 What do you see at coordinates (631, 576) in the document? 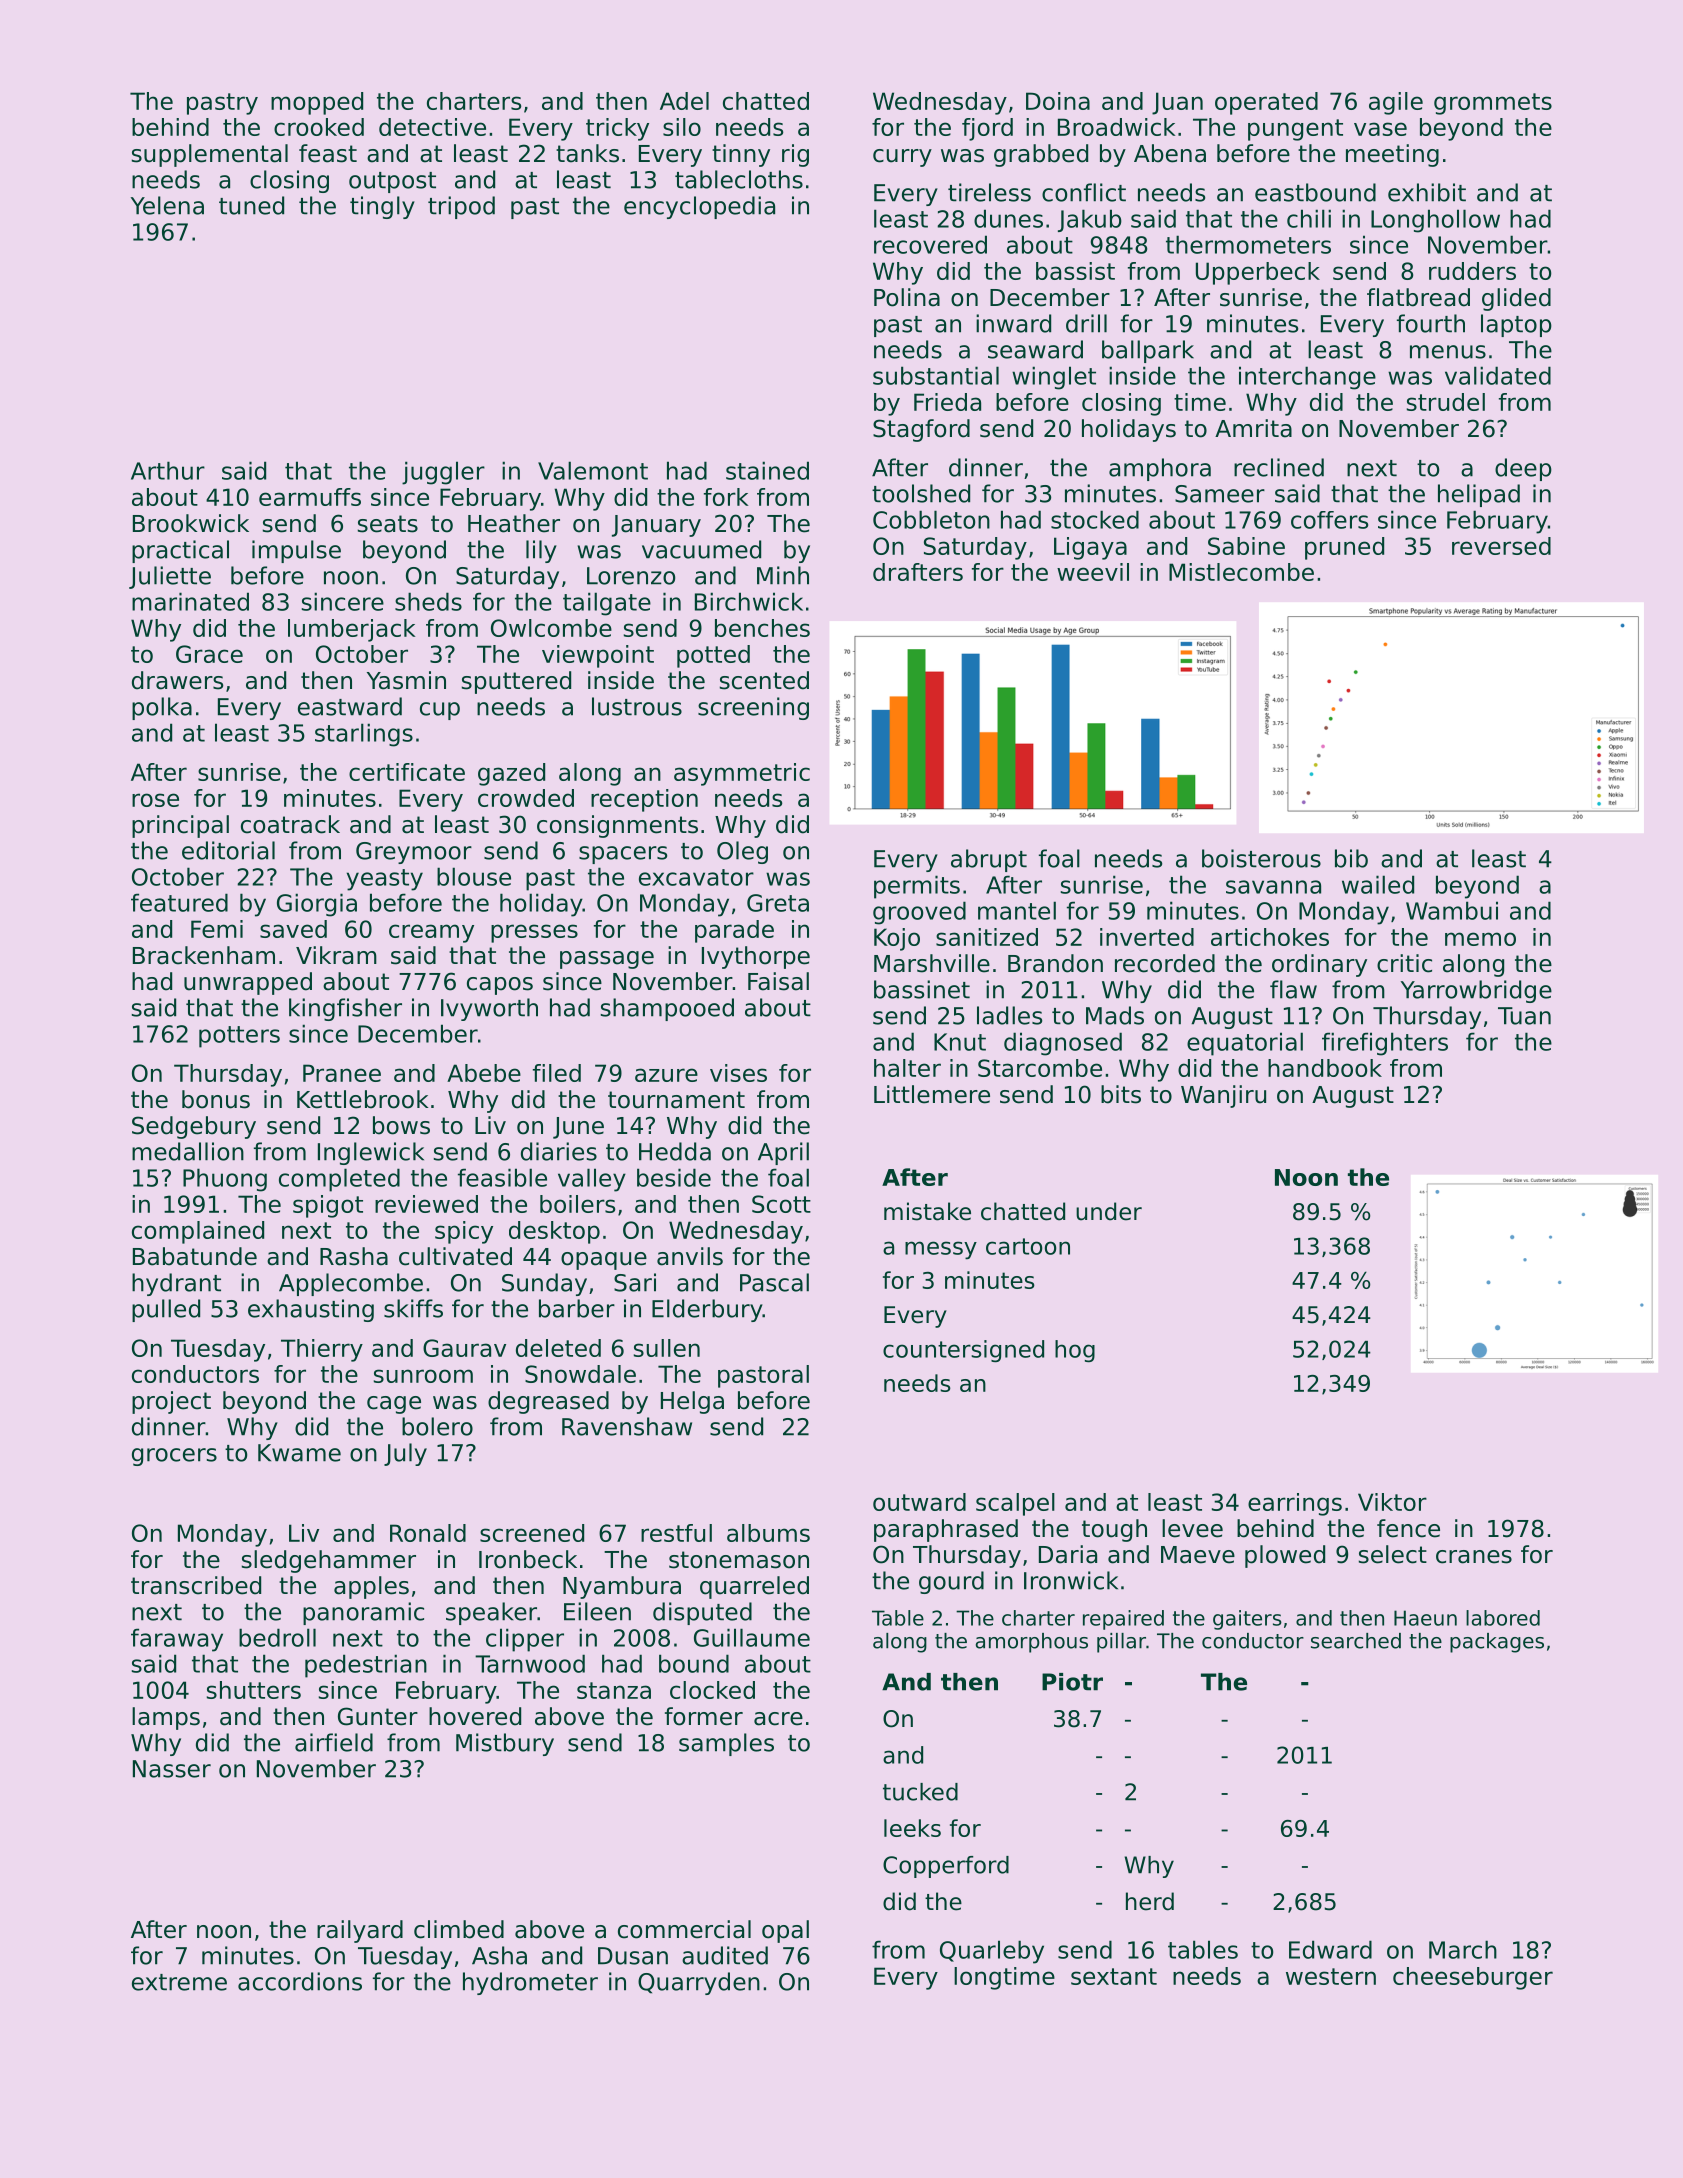
I see `Lorenzo` at bounding box center [631, 576].
